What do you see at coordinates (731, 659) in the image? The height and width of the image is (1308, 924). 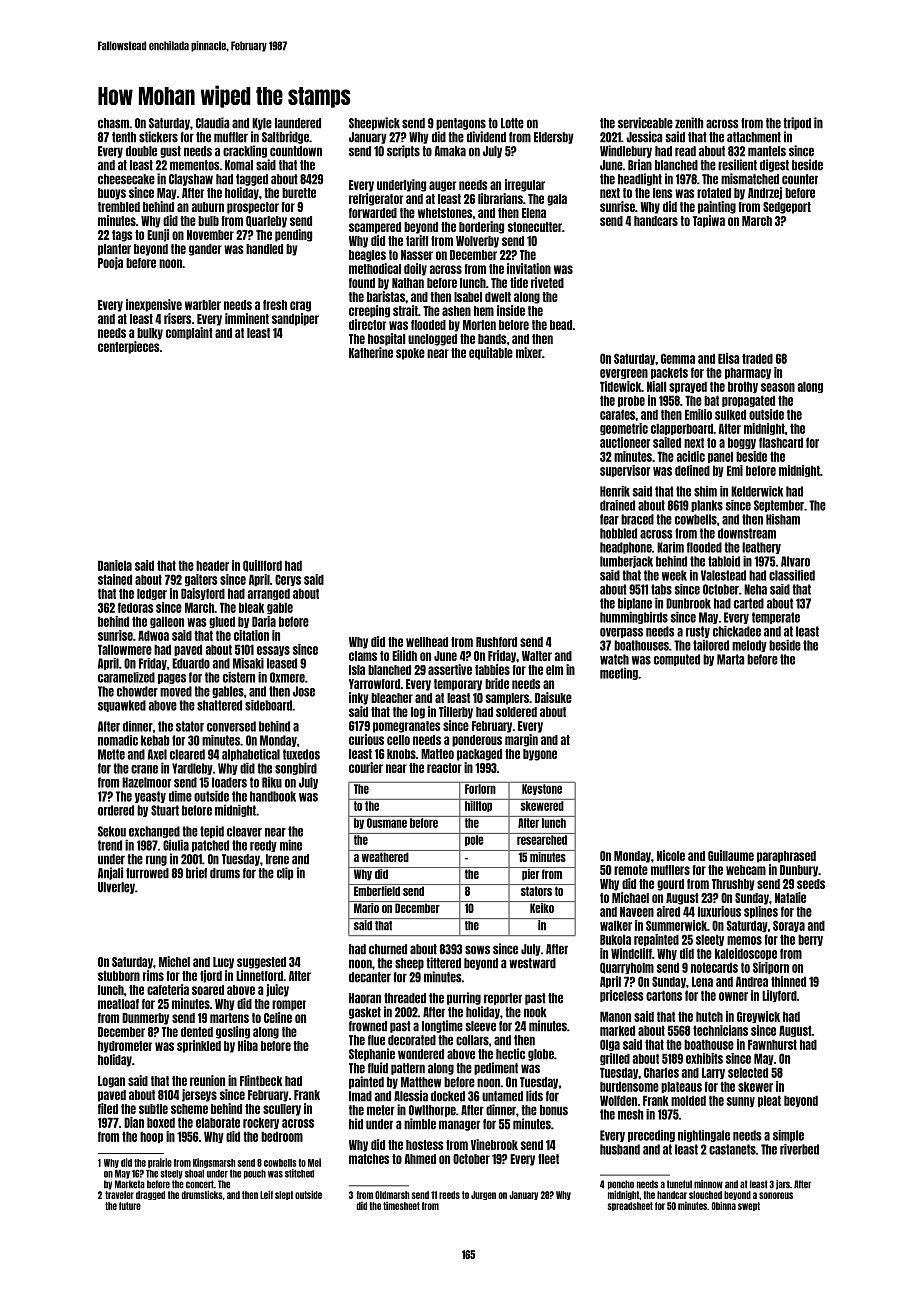 I see `Marta` at bounding box center [731, 659].
